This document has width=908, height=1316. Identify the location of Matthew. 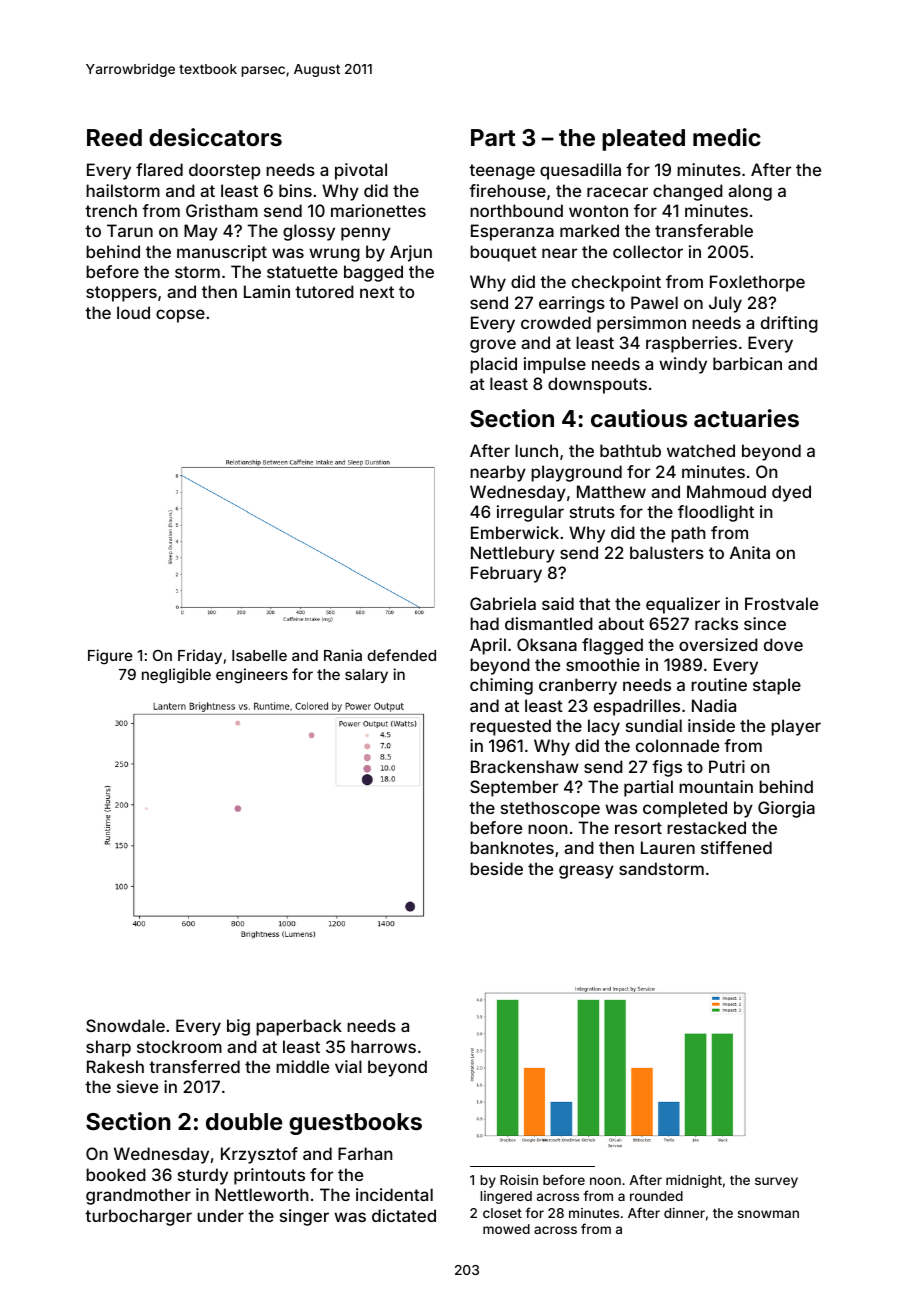
(611, 491).
